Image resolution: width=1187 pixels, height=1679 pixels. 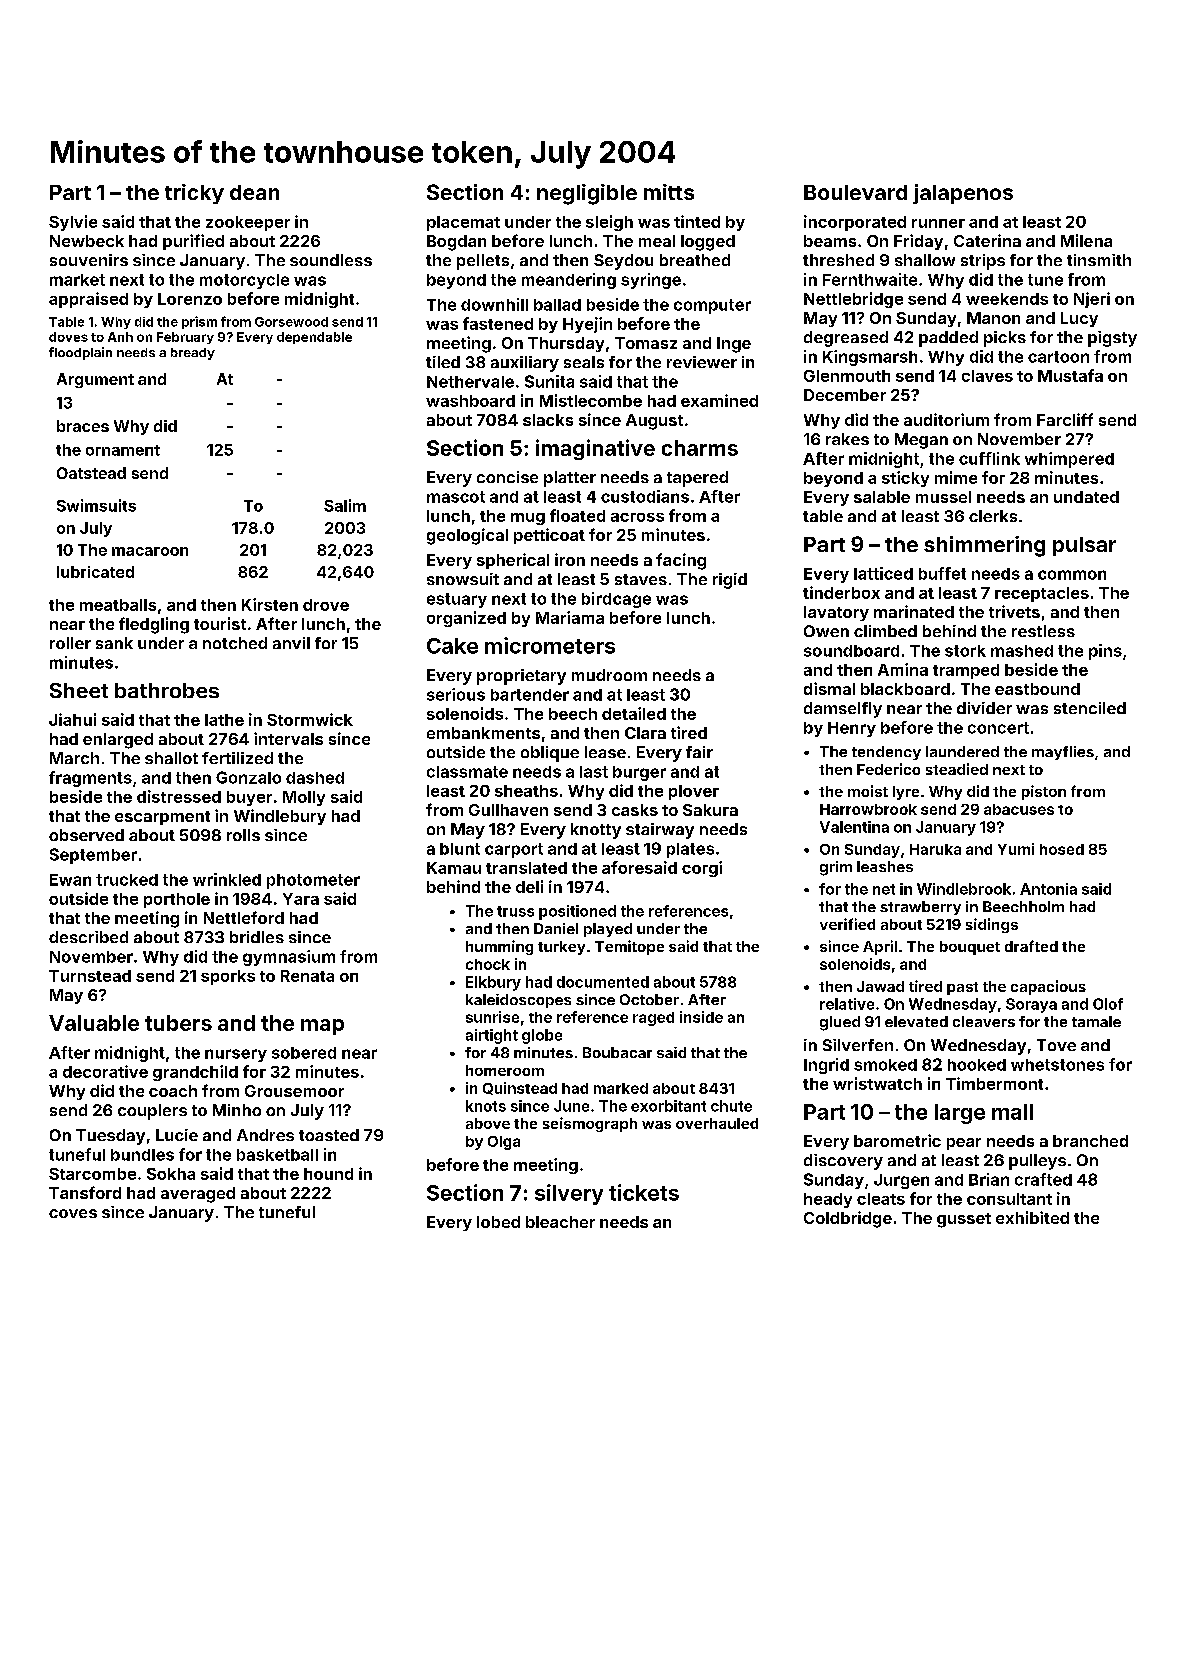 What do you see at coordinates (963, 194) in the screenshot?
I see `jalapenos` at bounding box center [963, 194].
